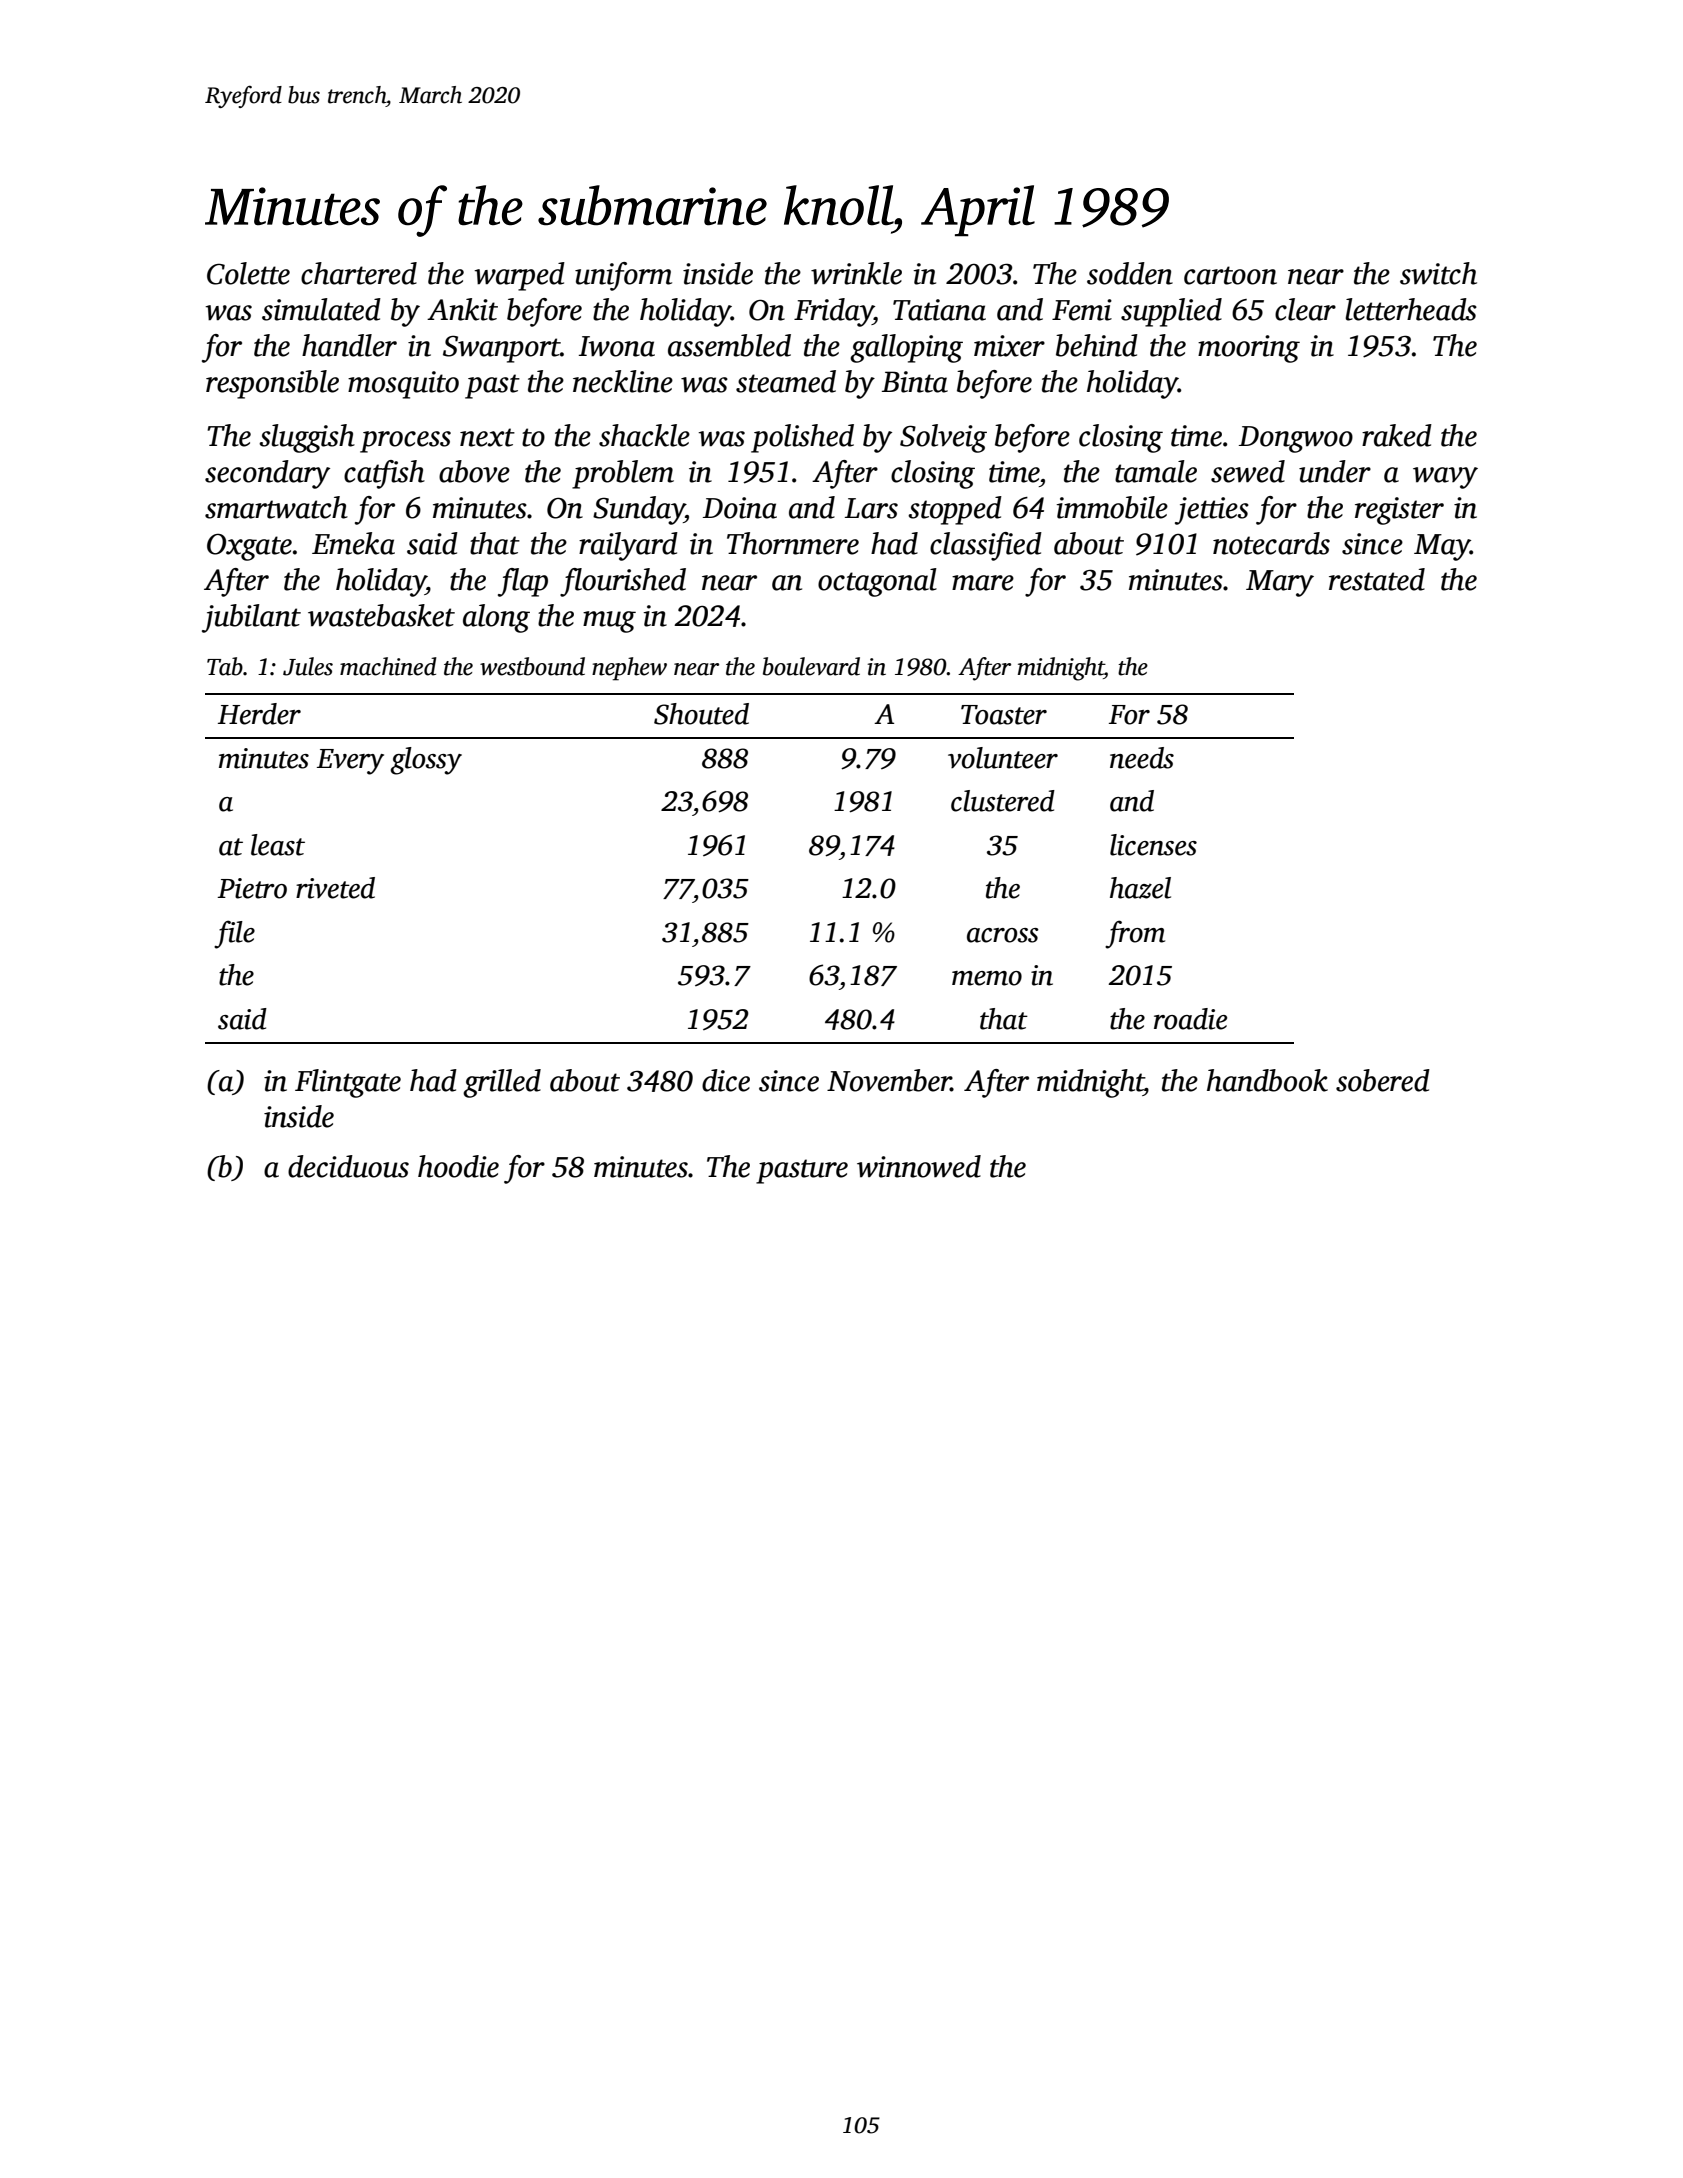  I want to click on deciduous, so click(348, 1166).
